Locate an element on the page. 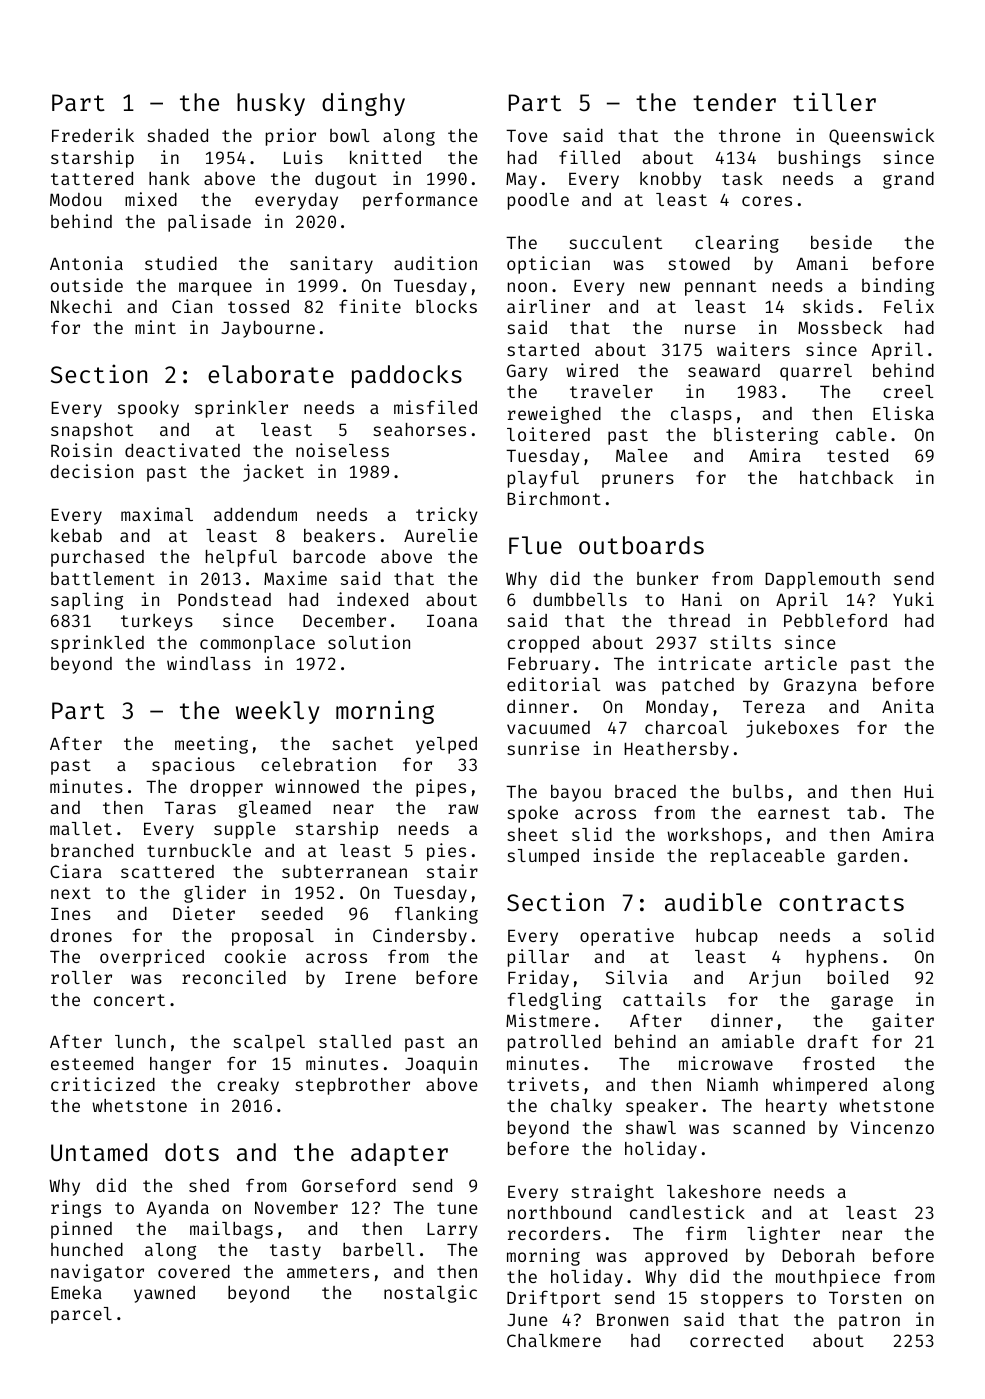 The height and width of the image is (1399, 985). solution is located at coordinates (369, 642).
